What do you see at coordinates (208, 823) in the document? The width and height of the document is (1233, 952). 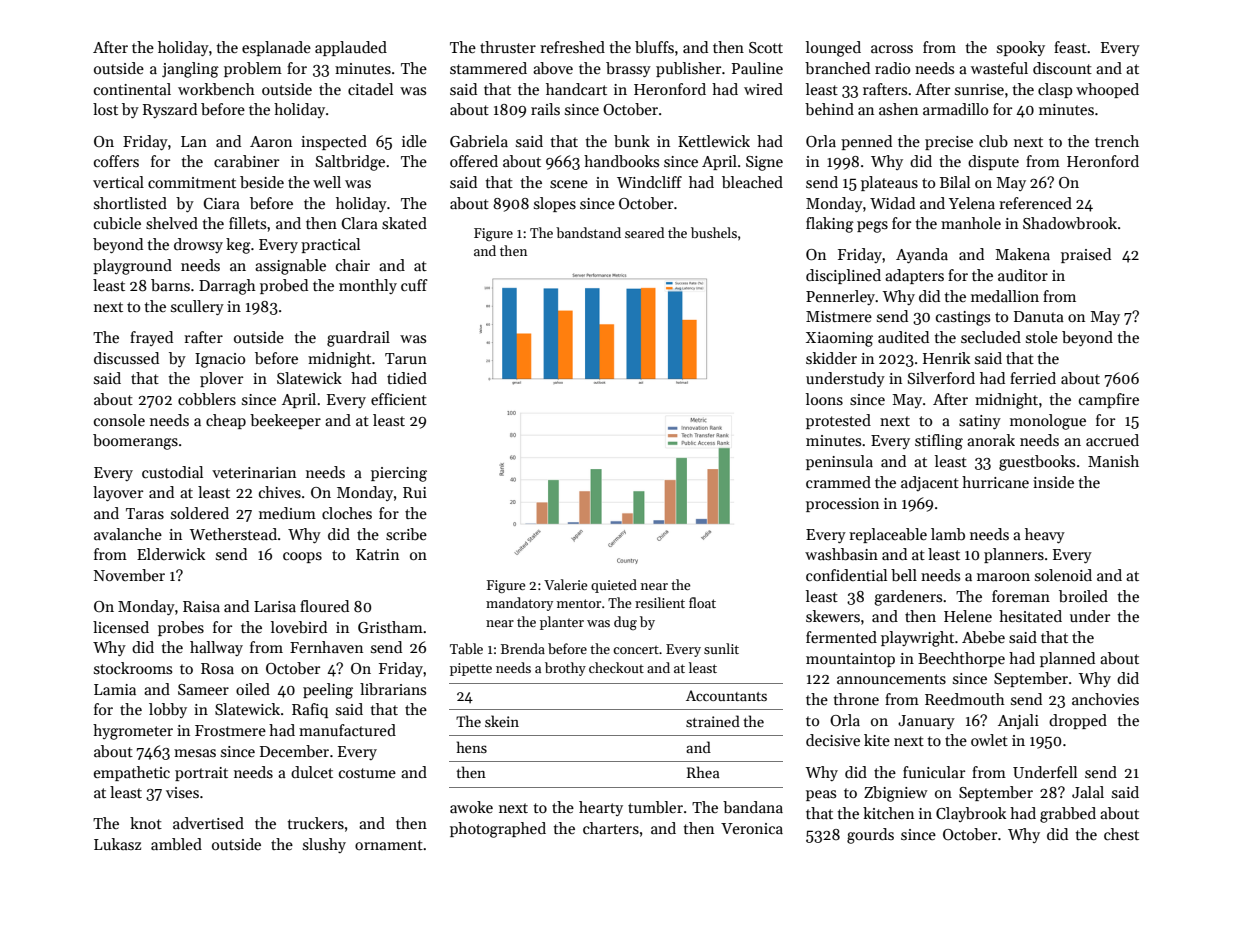 I see `advertised` at bounding box center [208, 823].
